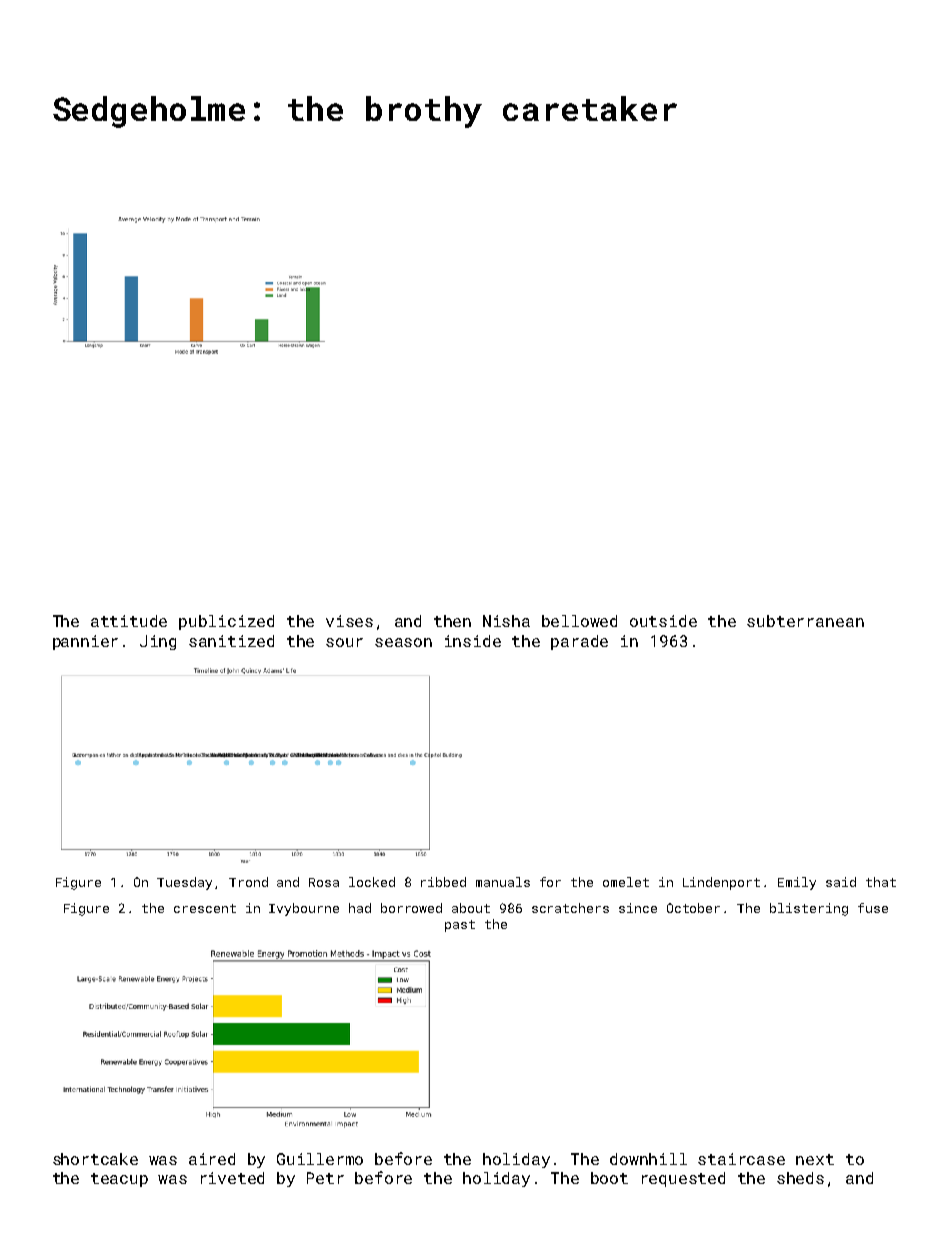 Image resolution: width=952 pixels, height=1233 pixels. What do you see at coordinates (344, 642) in the image?
I see `sour` at bounding box center [344, 642].
